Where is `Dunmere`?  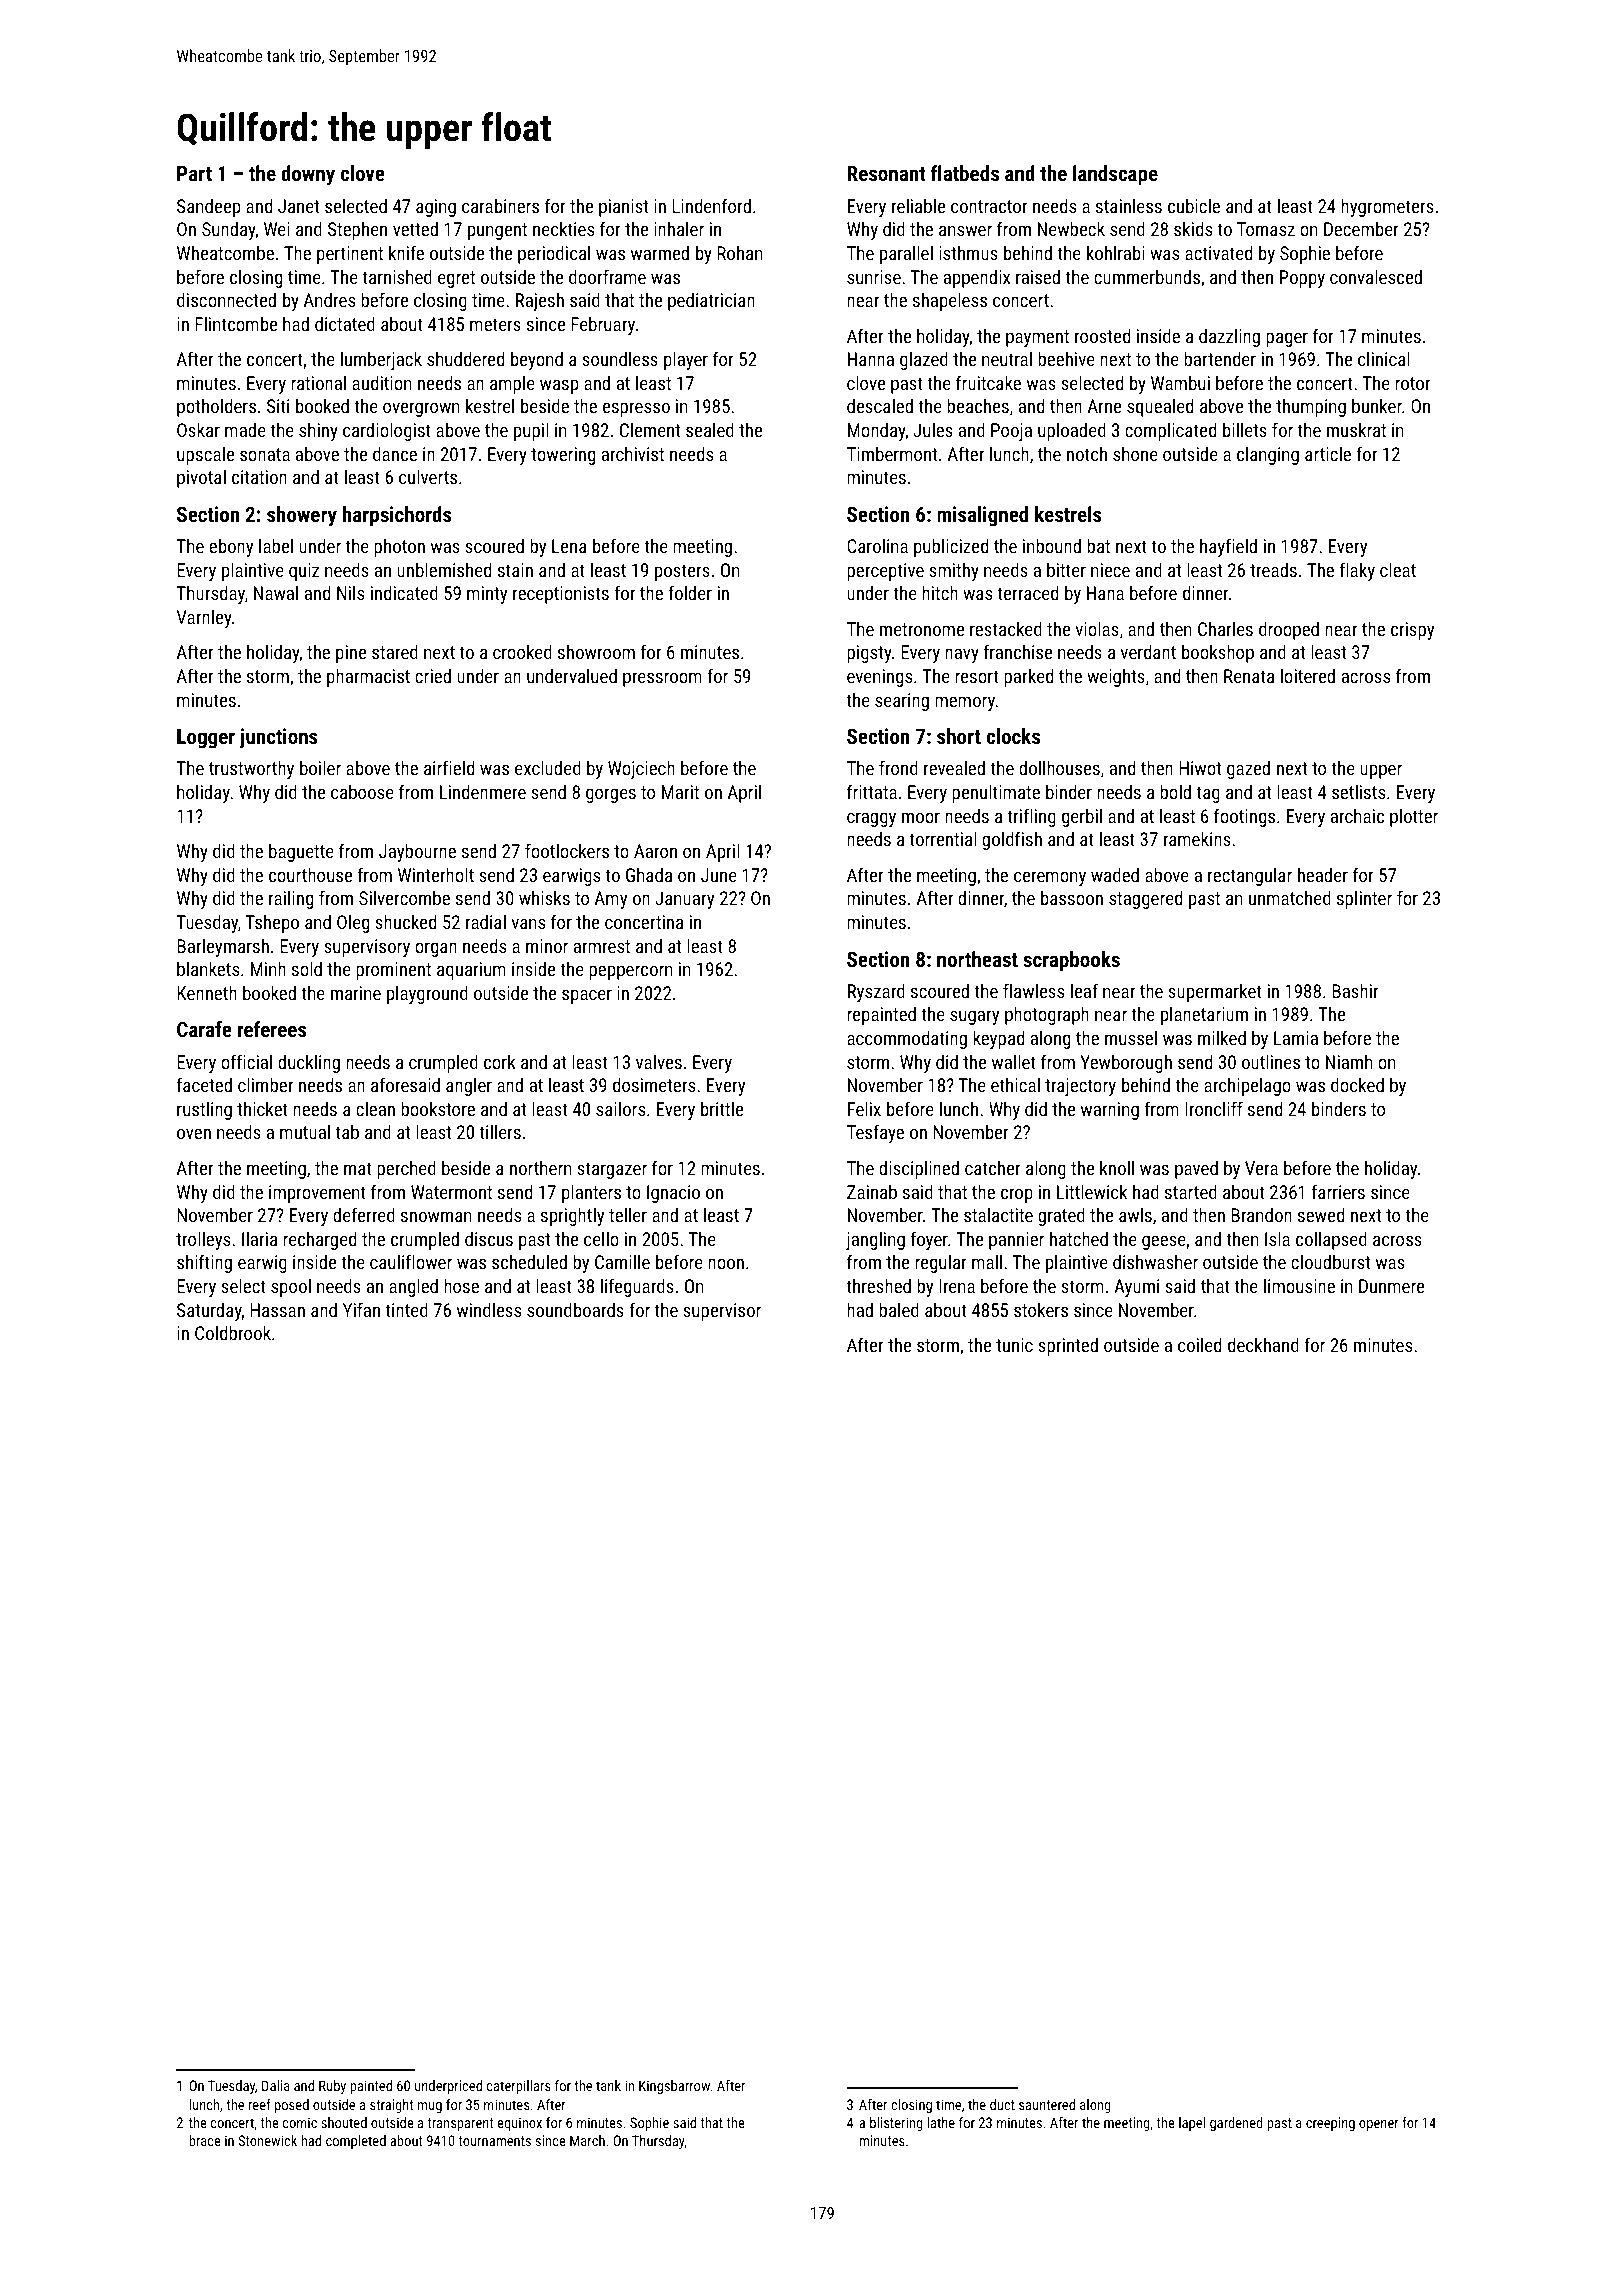 Dunmere is located at coordinates (1391, 1286).
